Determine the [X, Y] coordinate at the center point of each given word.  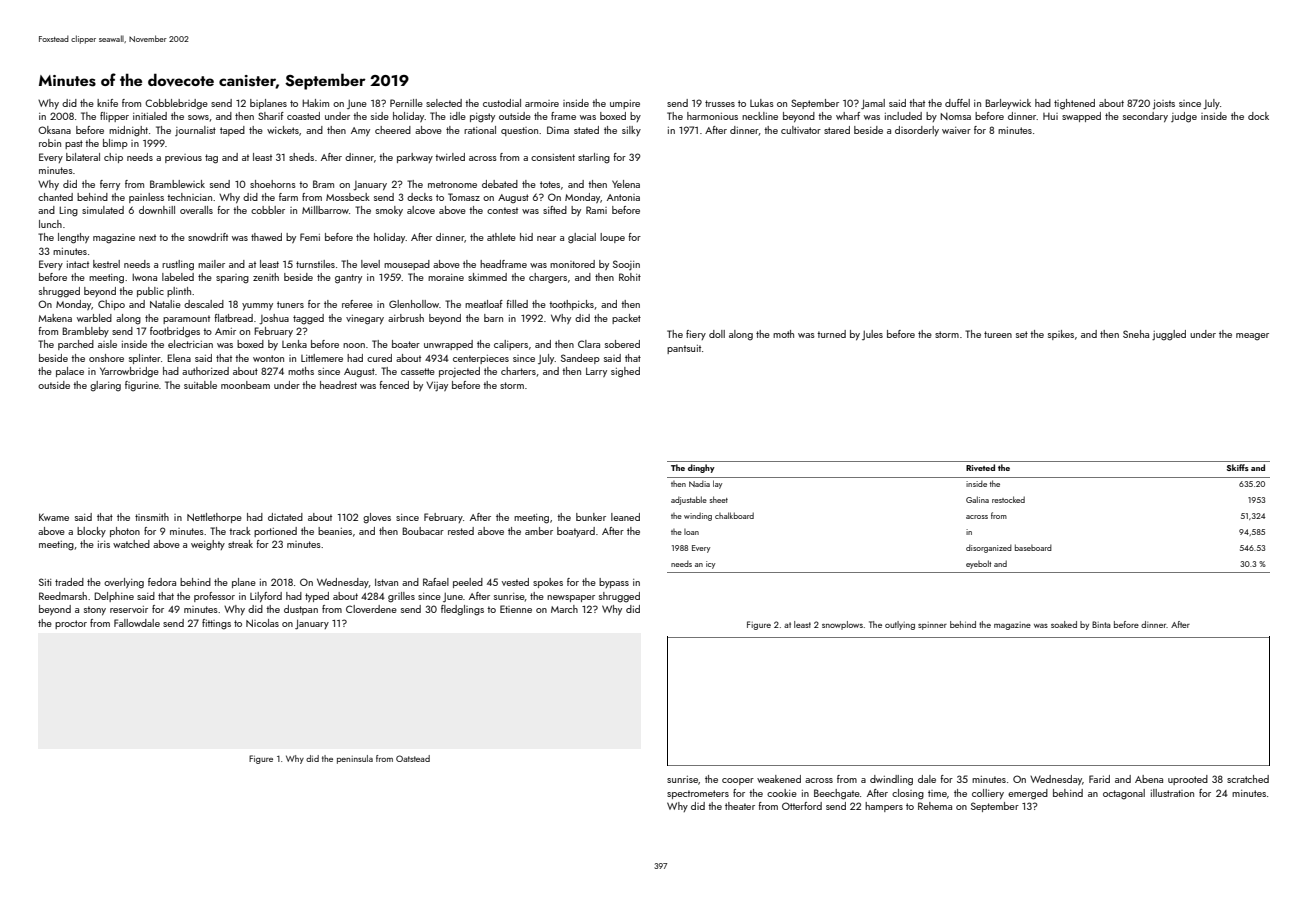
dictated [285, 517]
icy [710, 565]
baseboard [1033, 547]
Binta [1101, 624]
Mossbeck [348, 197]
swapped [1081, 117]
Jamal [873, 104]
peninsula [355, 759]
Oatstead [413, 758]
